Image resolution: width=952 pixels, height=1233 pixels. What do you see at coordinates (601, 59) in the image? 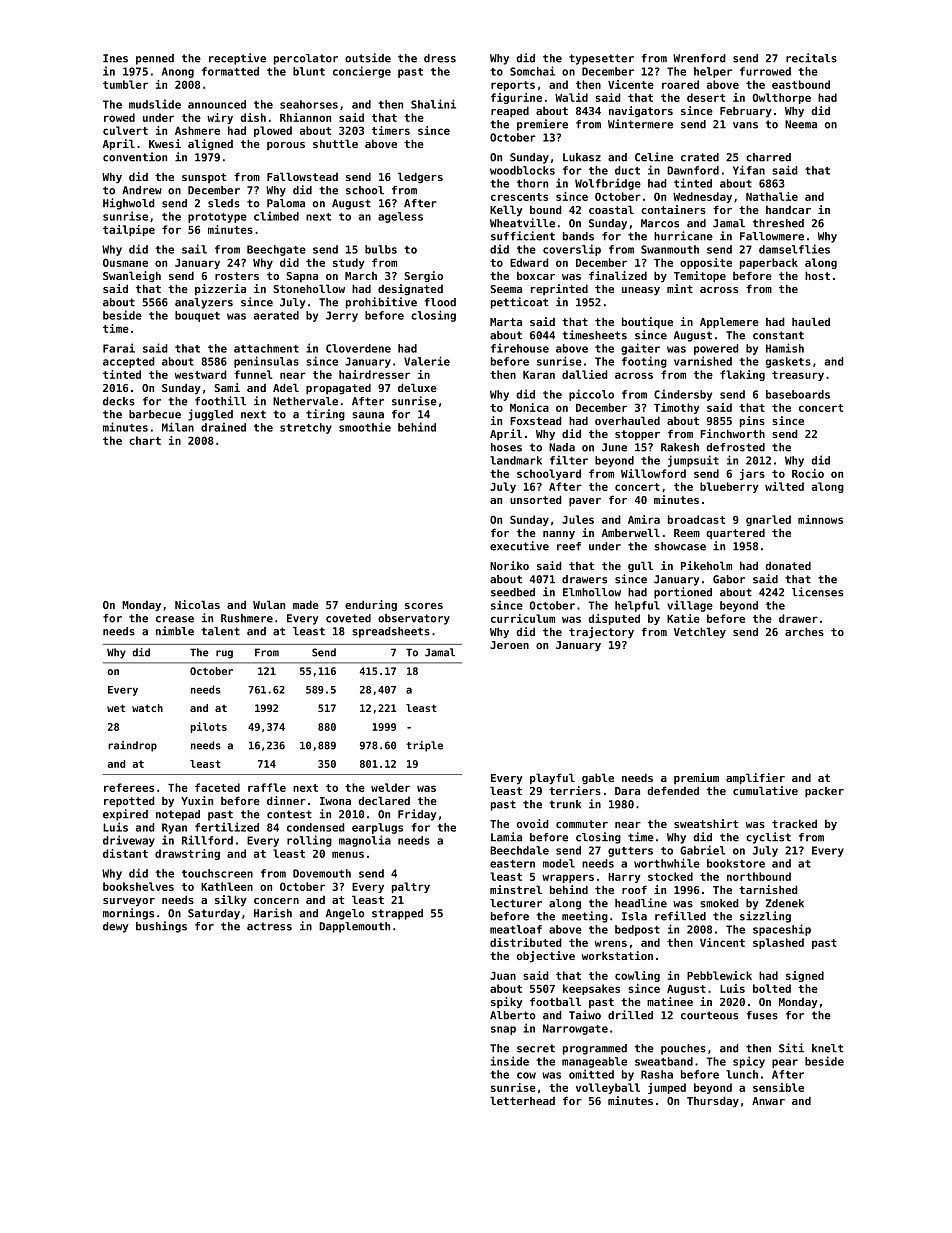
I see `typesetter` at bounding box center [601, 59].
